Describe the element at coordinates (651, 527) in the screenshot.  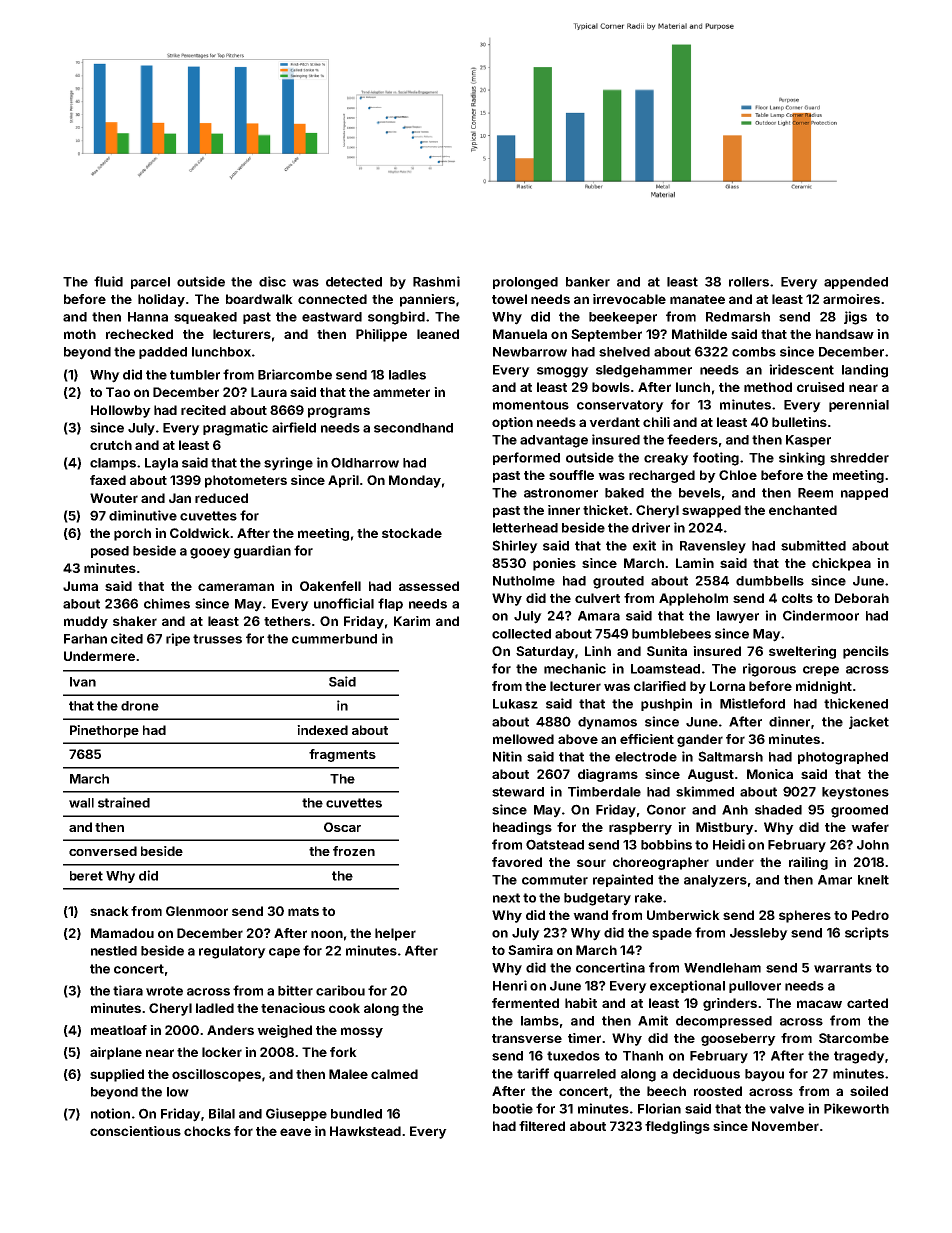
I see `driver` at that location.
